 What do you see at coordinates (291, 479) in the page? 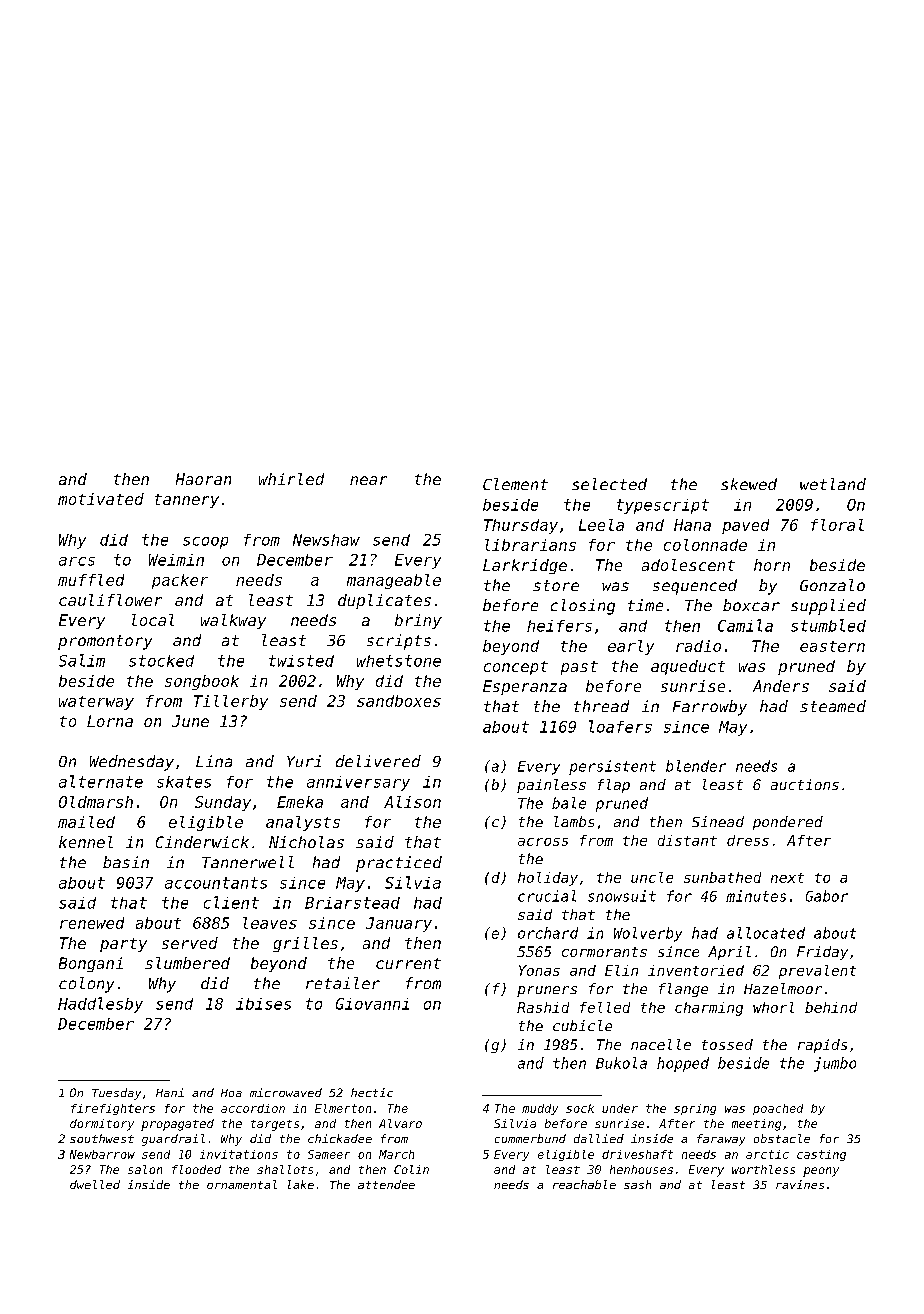
I see `whirled` at bounding box center [291, 479].
